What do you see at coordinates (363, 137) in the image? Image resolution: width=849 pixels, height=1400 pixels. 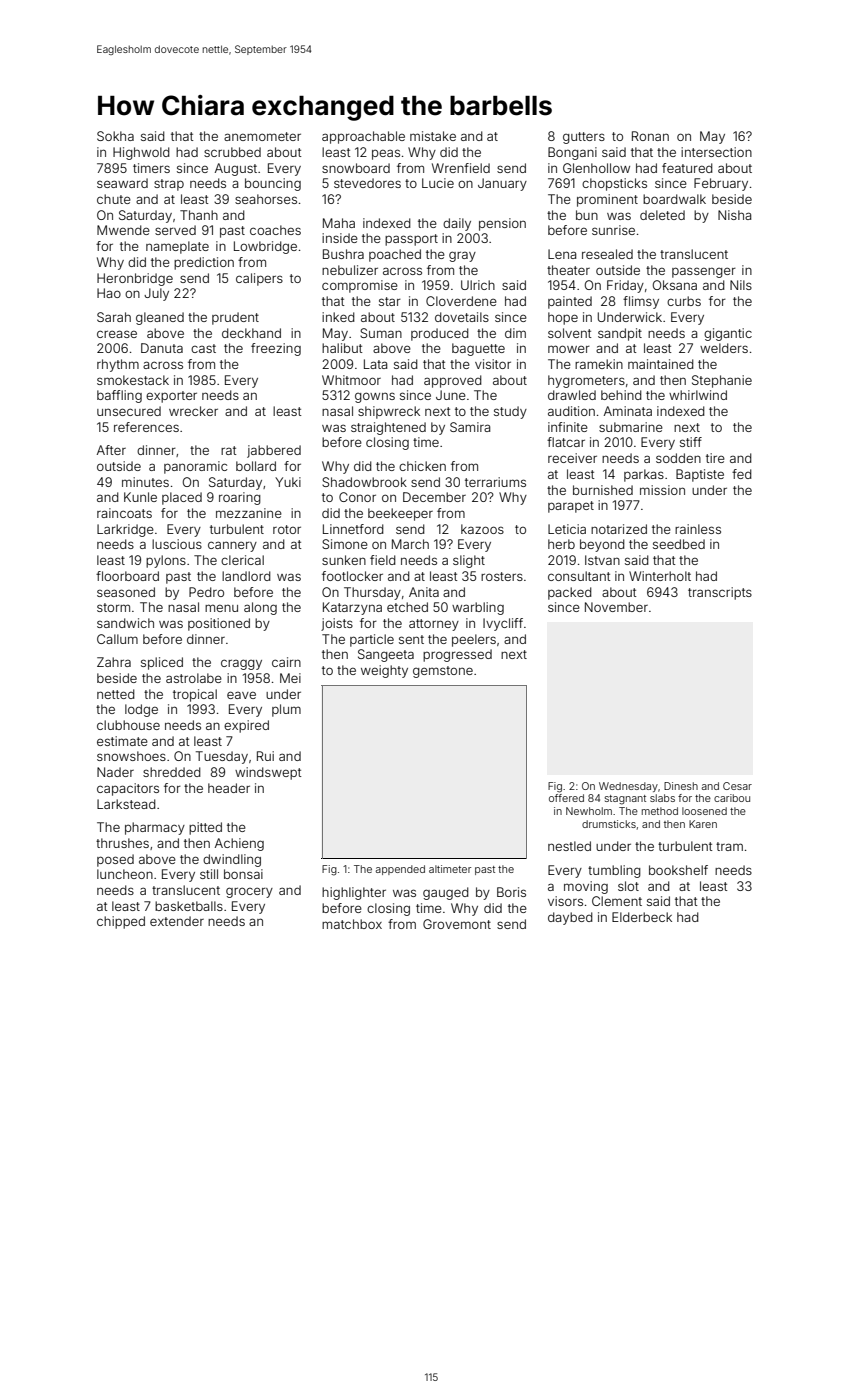 I see `approachable` at bounding box center [363, 137].
